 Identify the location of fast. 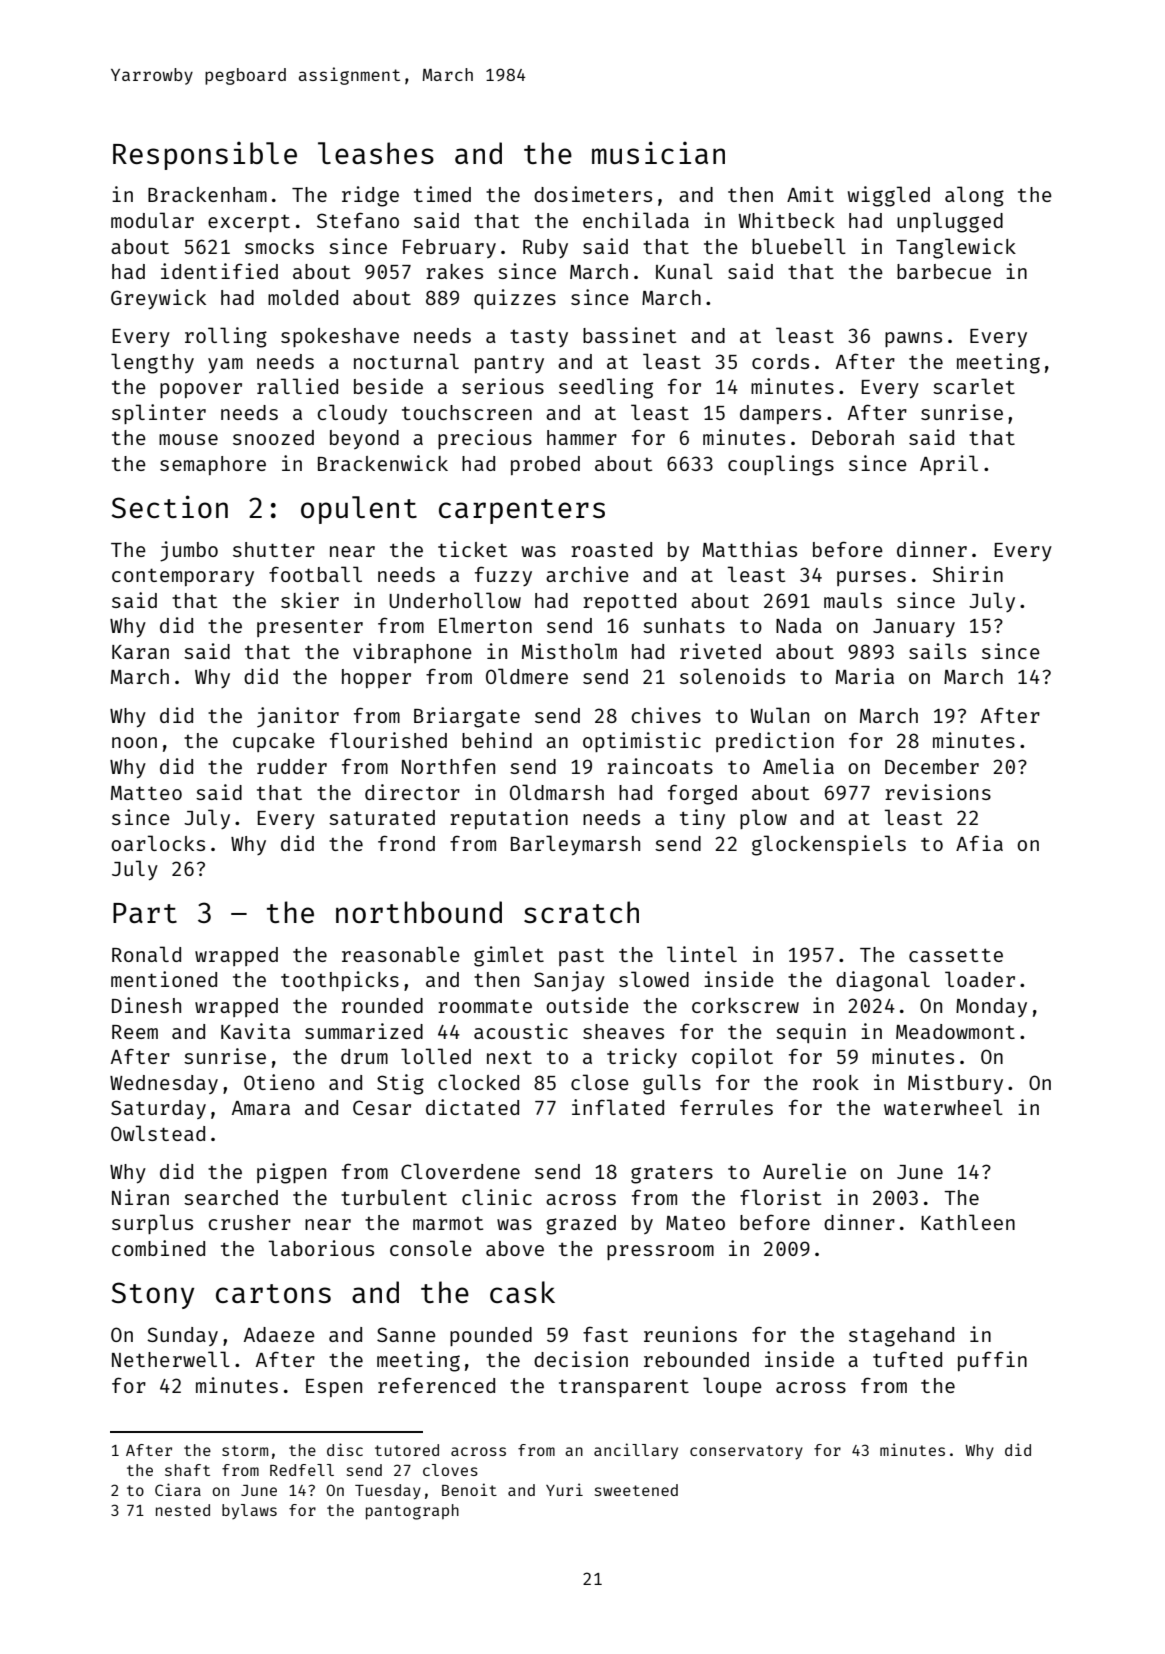
(605, 1334).
